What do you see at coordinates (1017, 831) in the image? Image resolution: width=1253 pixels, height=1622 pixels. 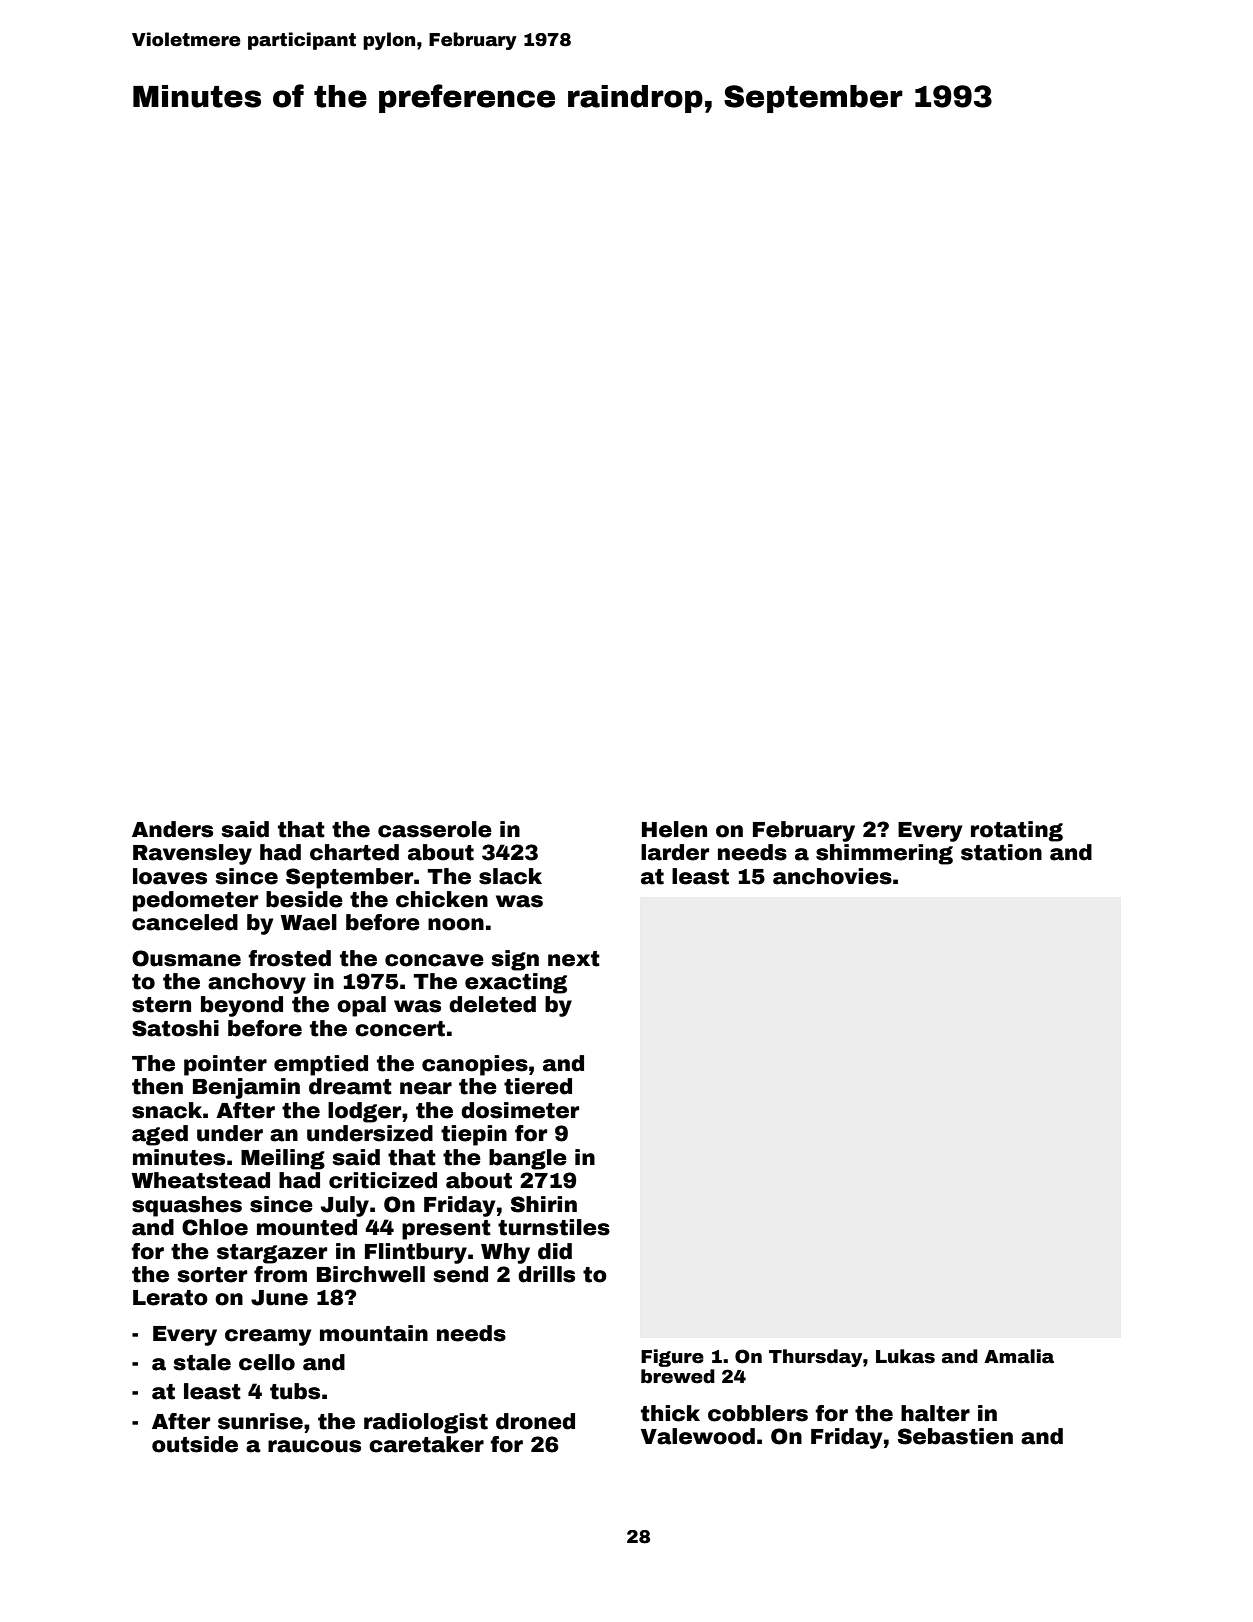 I see `rotating` at bounding box center [1017, 831].
